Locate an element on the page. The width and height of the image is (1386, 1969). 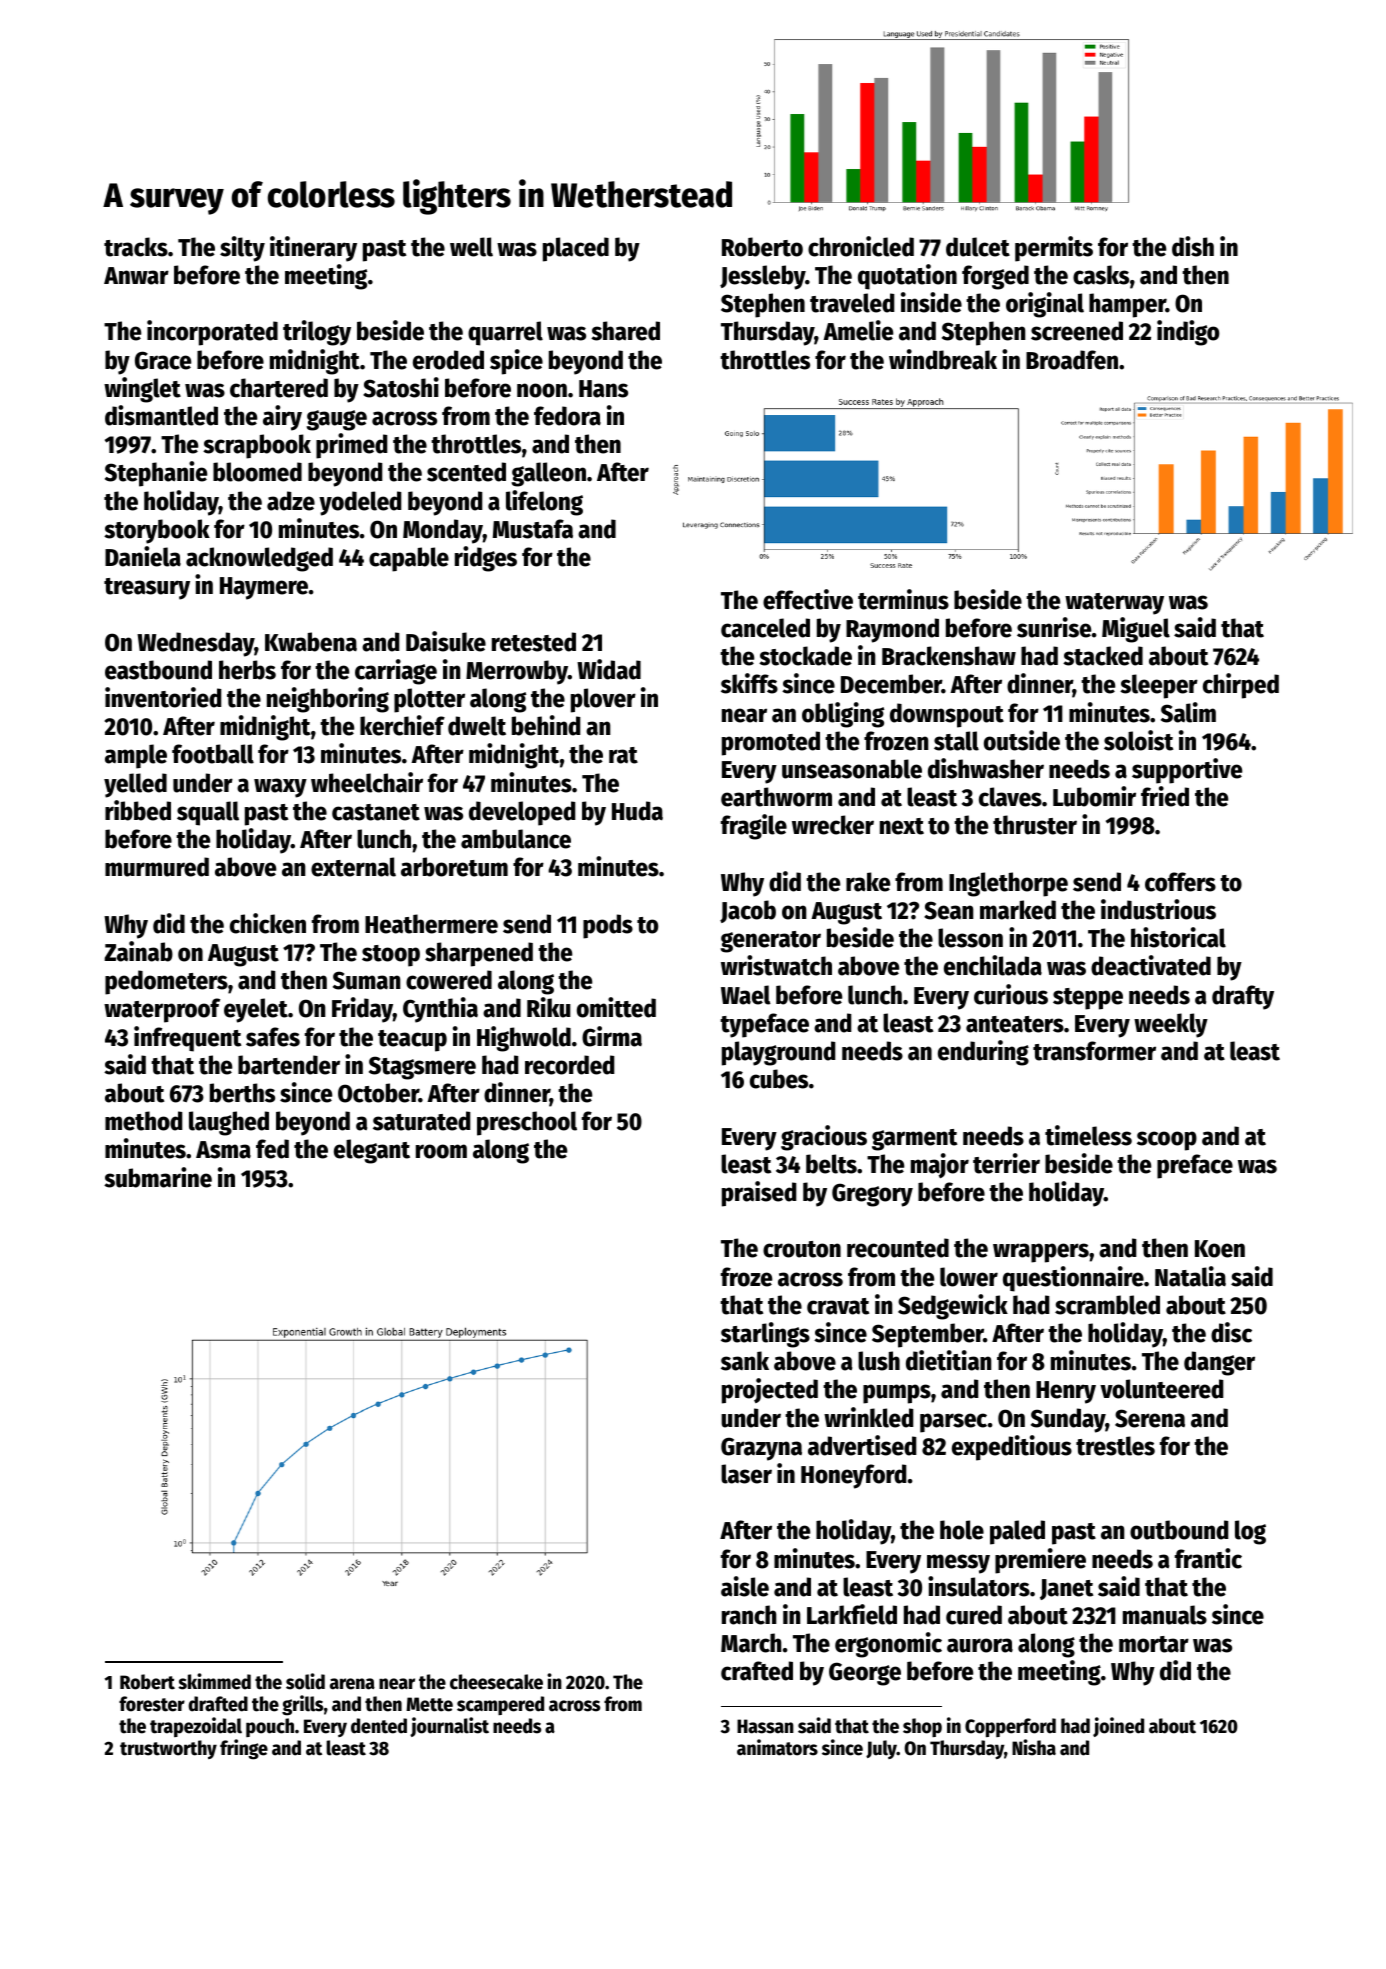
hamper is located at coordinates (1127, 305).
